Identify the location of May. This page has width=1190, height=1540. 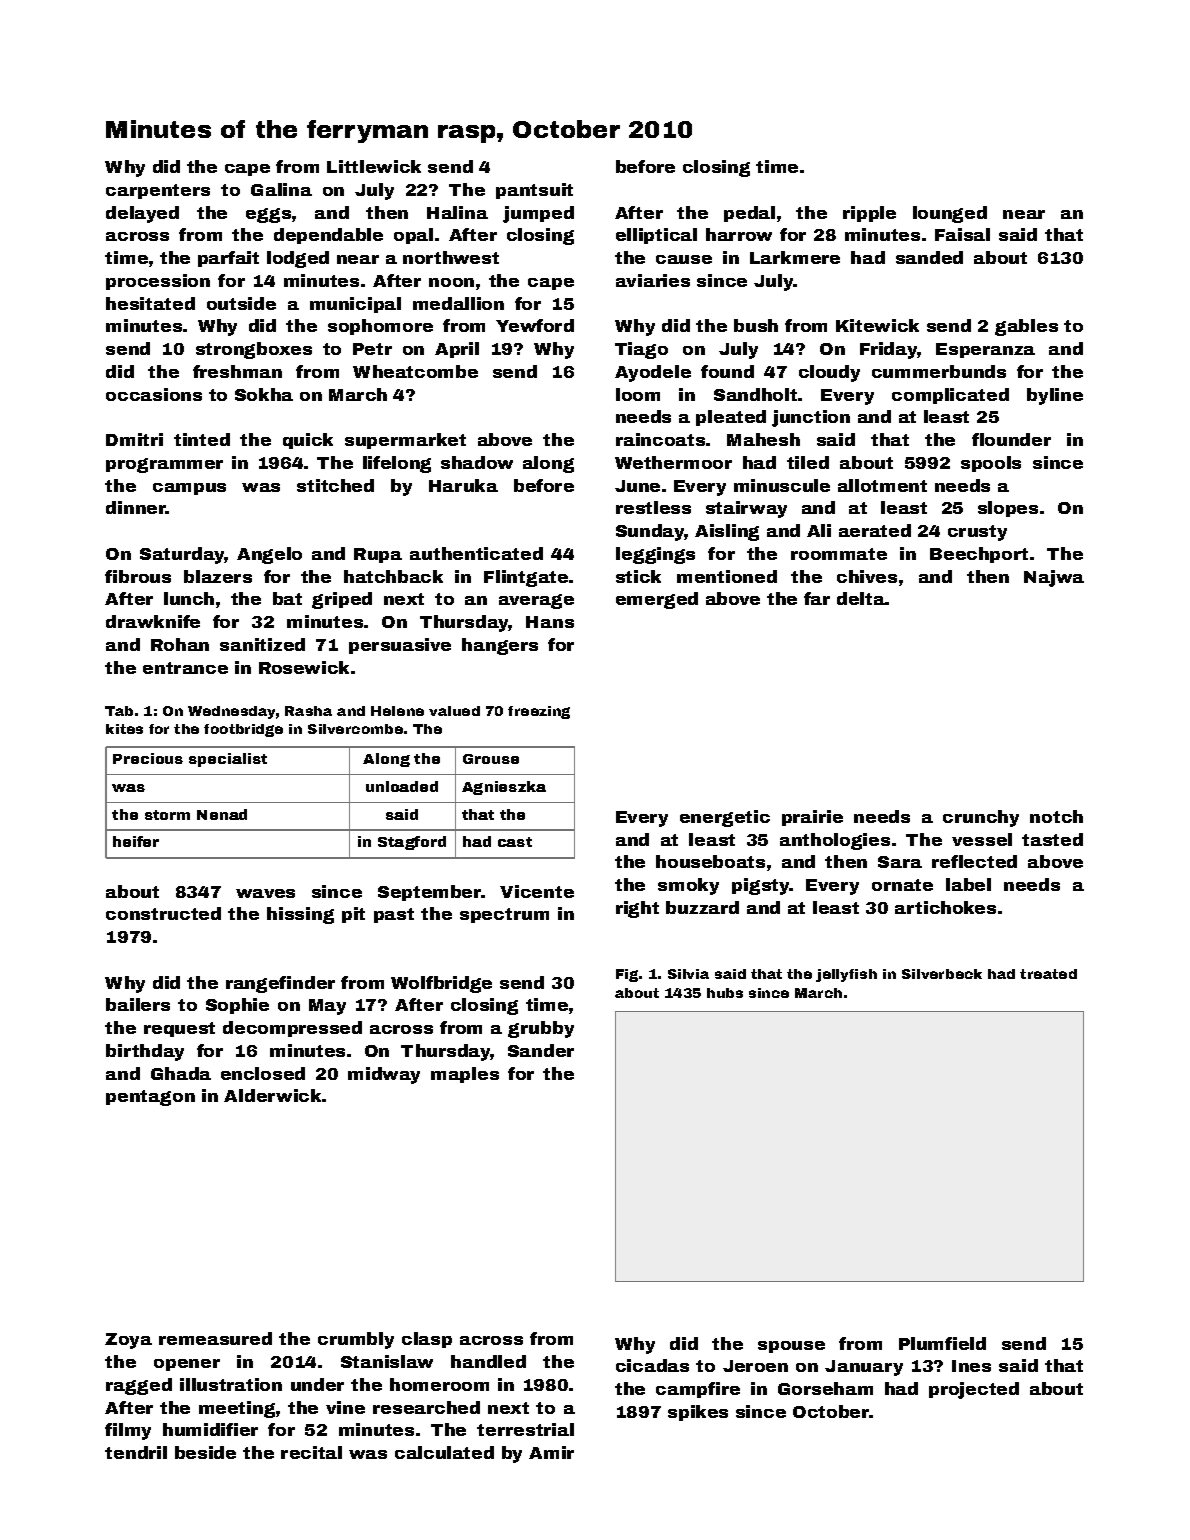
(327, 1007).
